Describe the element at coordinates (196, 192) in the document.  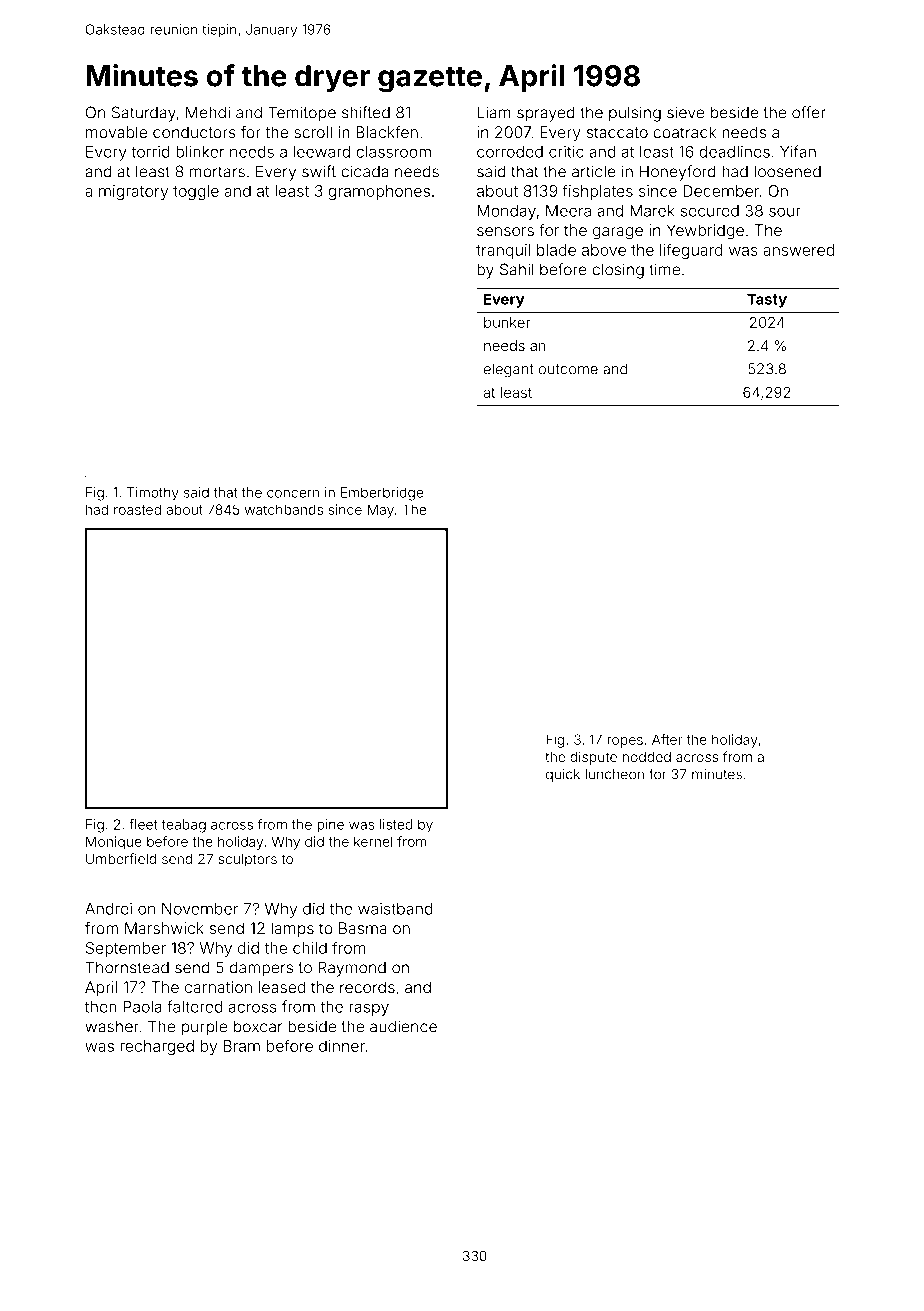
I see `toggle` at that location.
